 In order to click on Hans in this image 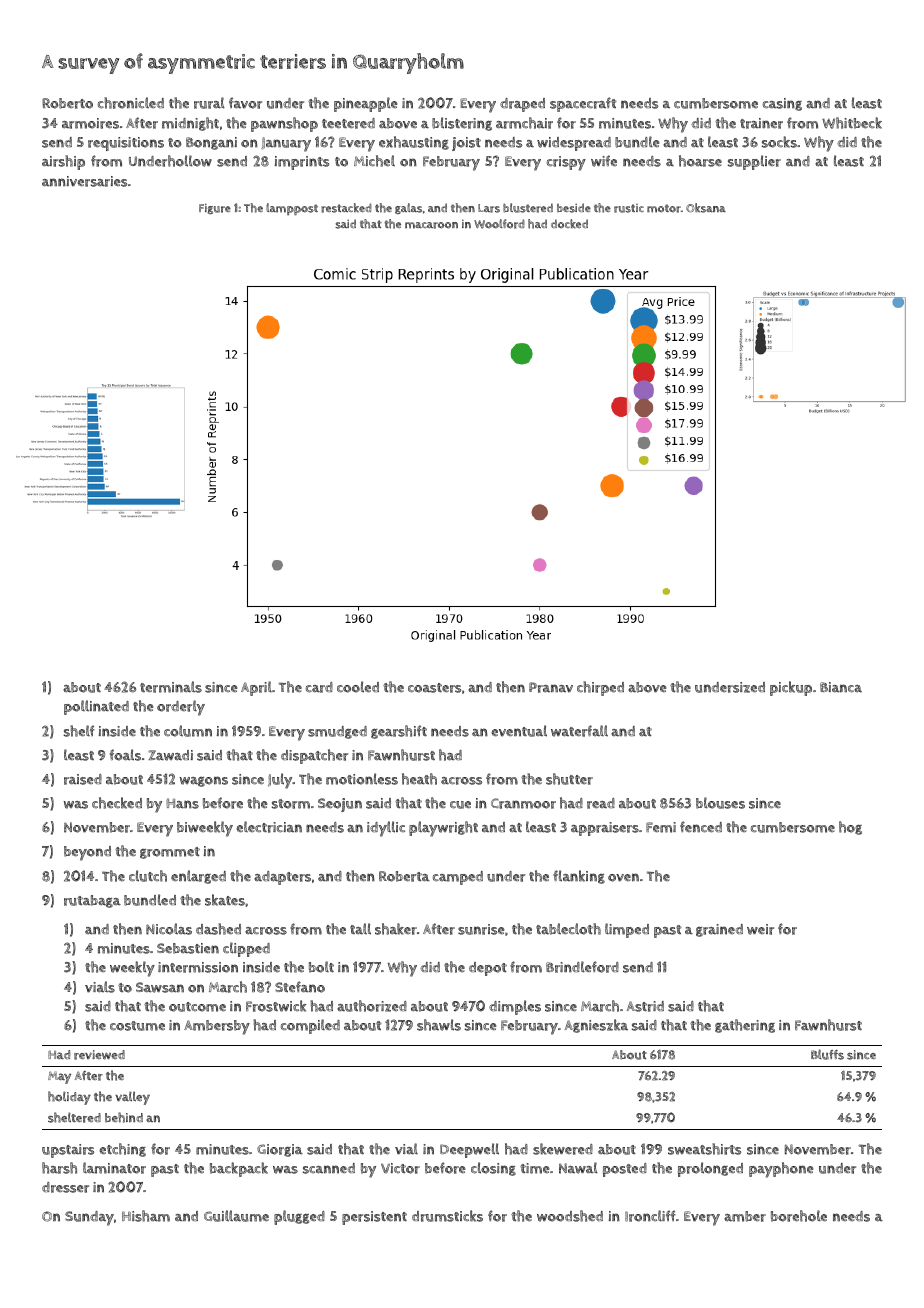, I will do `click(182, 803)`.
